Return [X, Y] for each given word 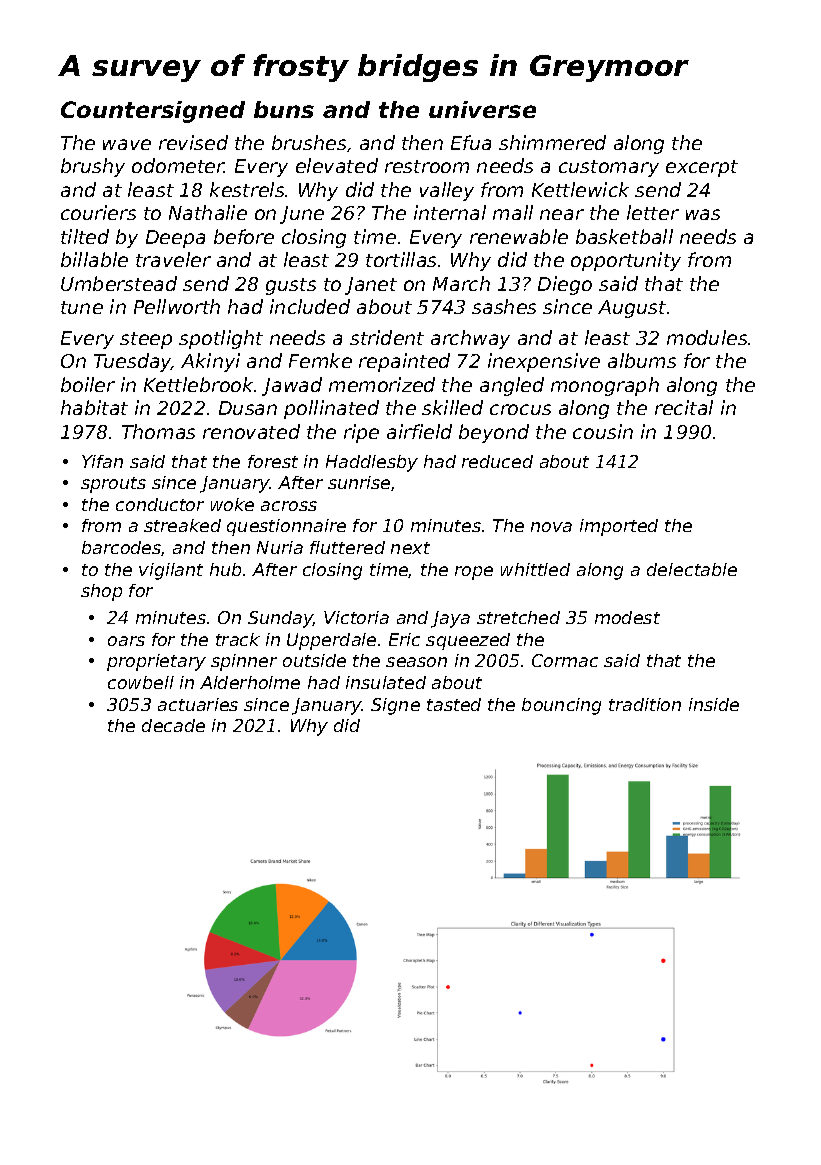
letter [653, 212]
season [416, 662]
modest [627, 617]
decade [173, 725]
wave [127, 144]
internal [450, 212]
